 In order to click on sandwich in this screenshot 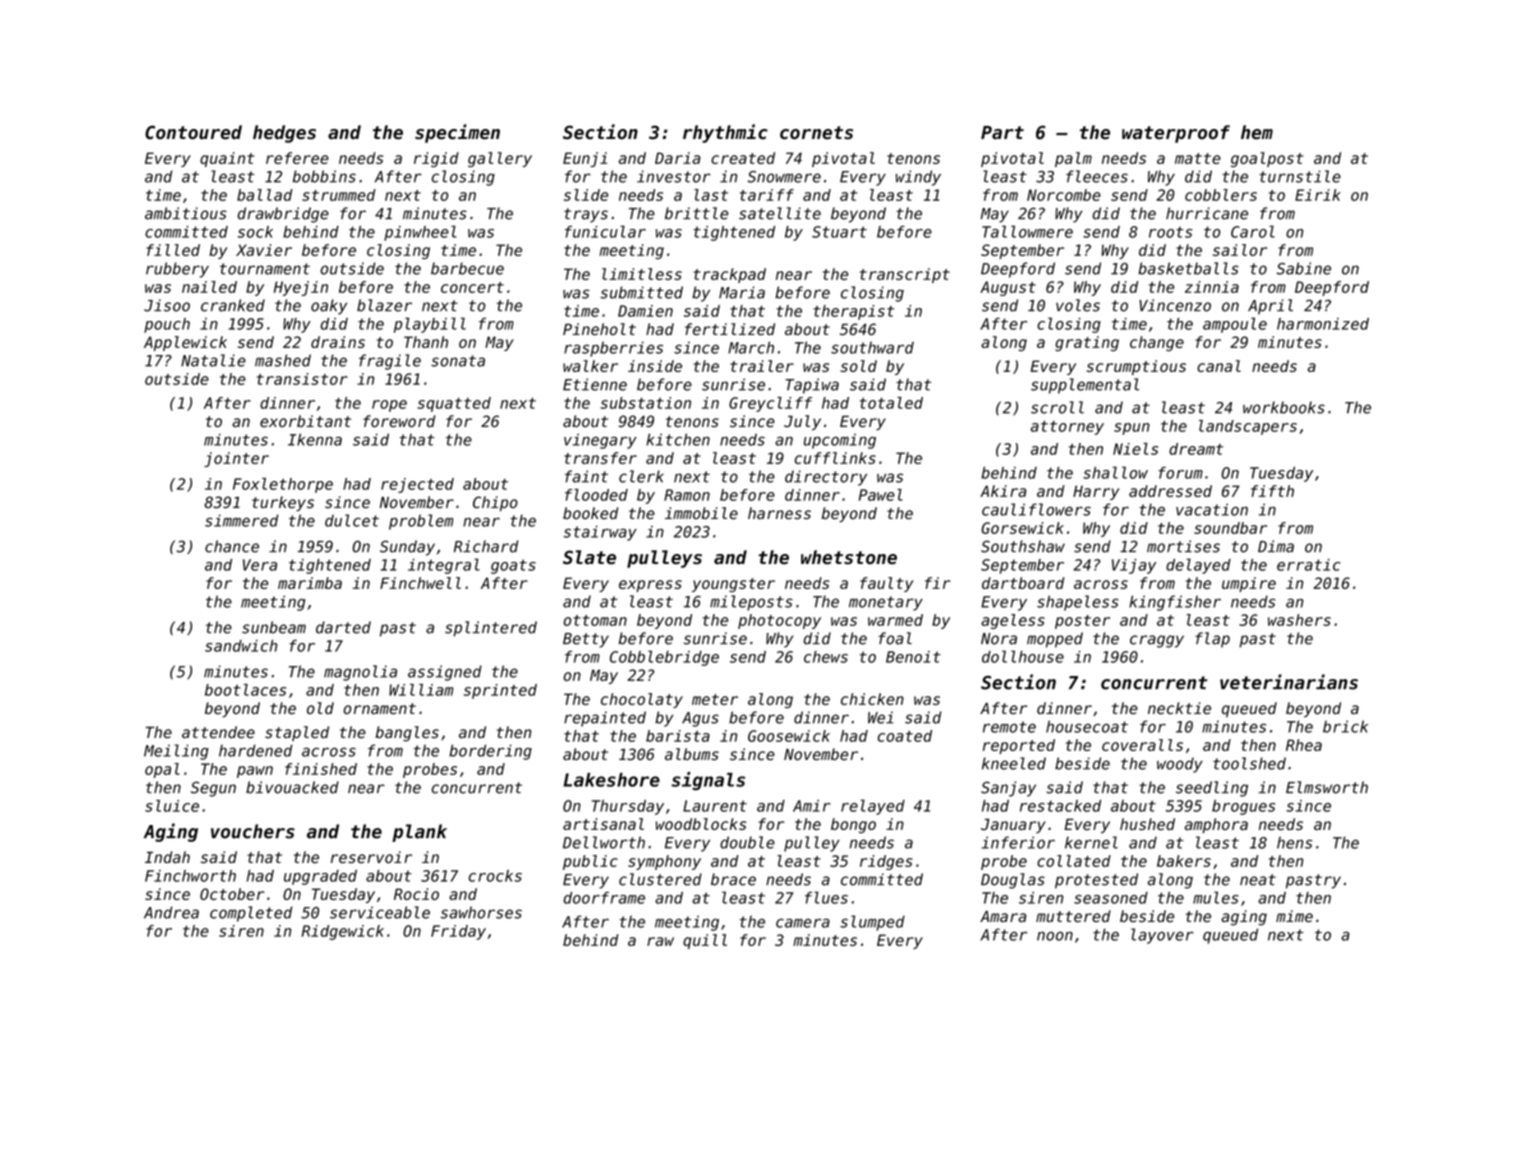, I will do `click(241, 646)`.
